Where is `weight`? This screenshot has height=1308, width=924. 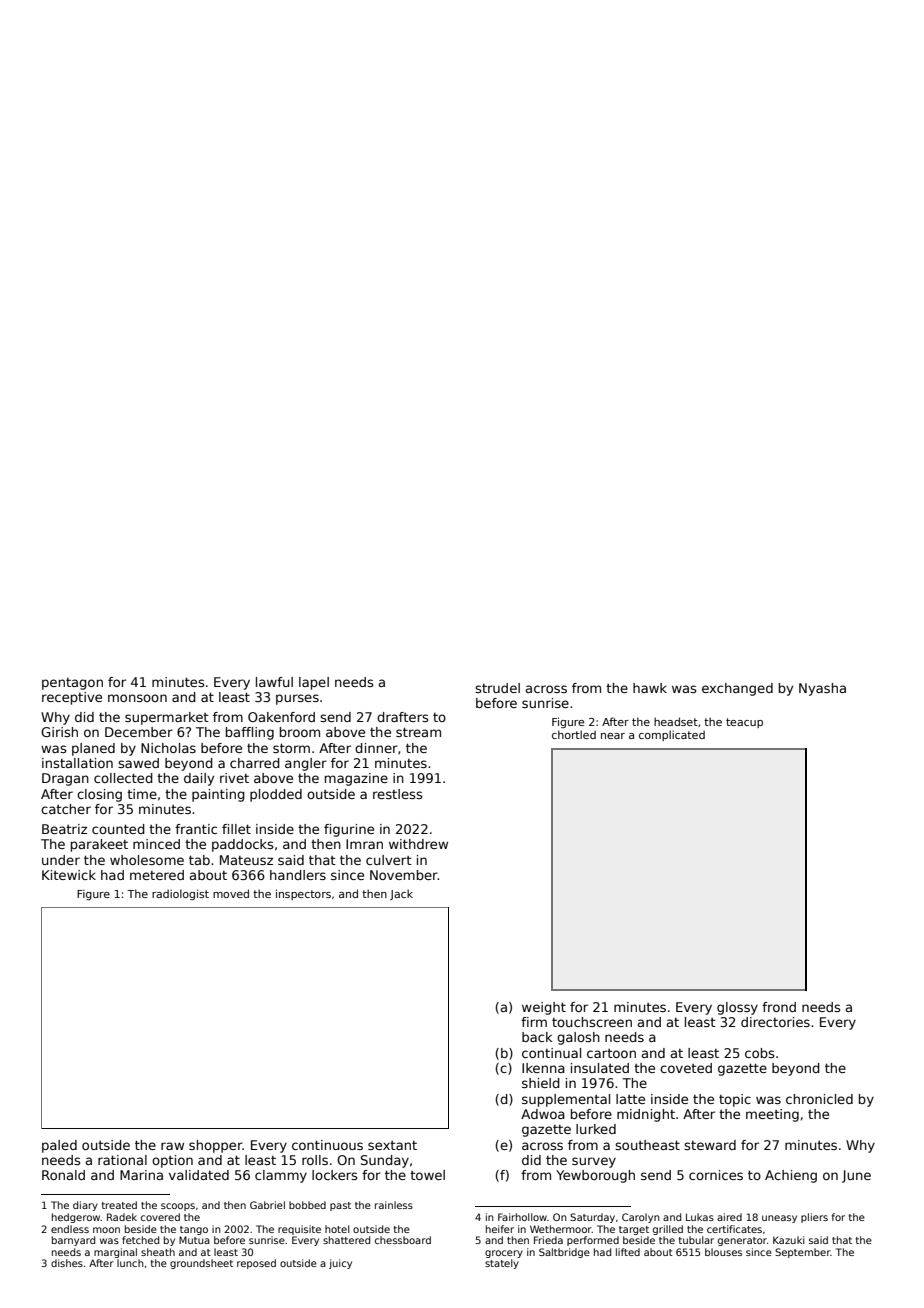 weight is located at coordinates (544, 1008).
